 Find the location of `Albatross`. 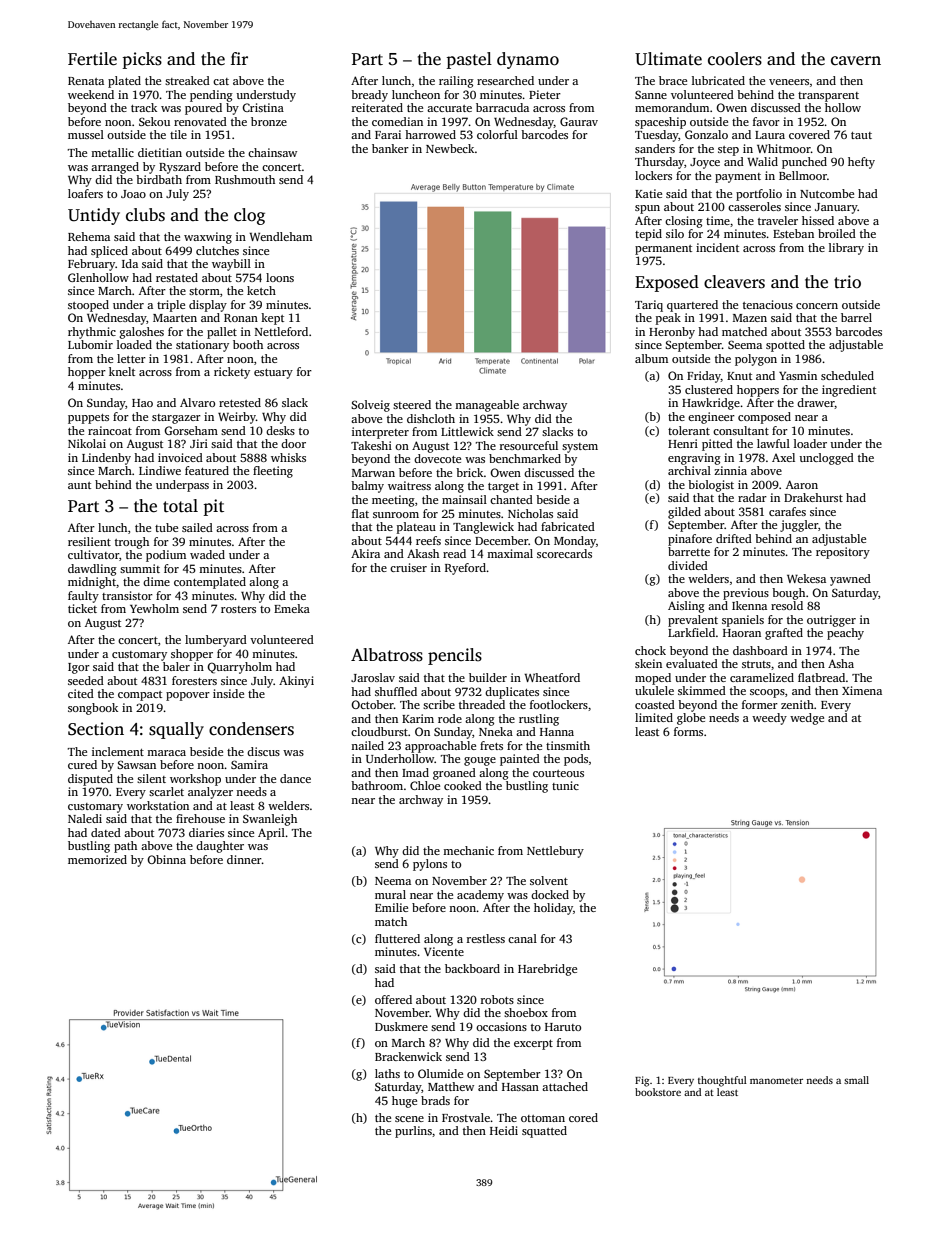

Albatross is located at coordinates (387, 655).
